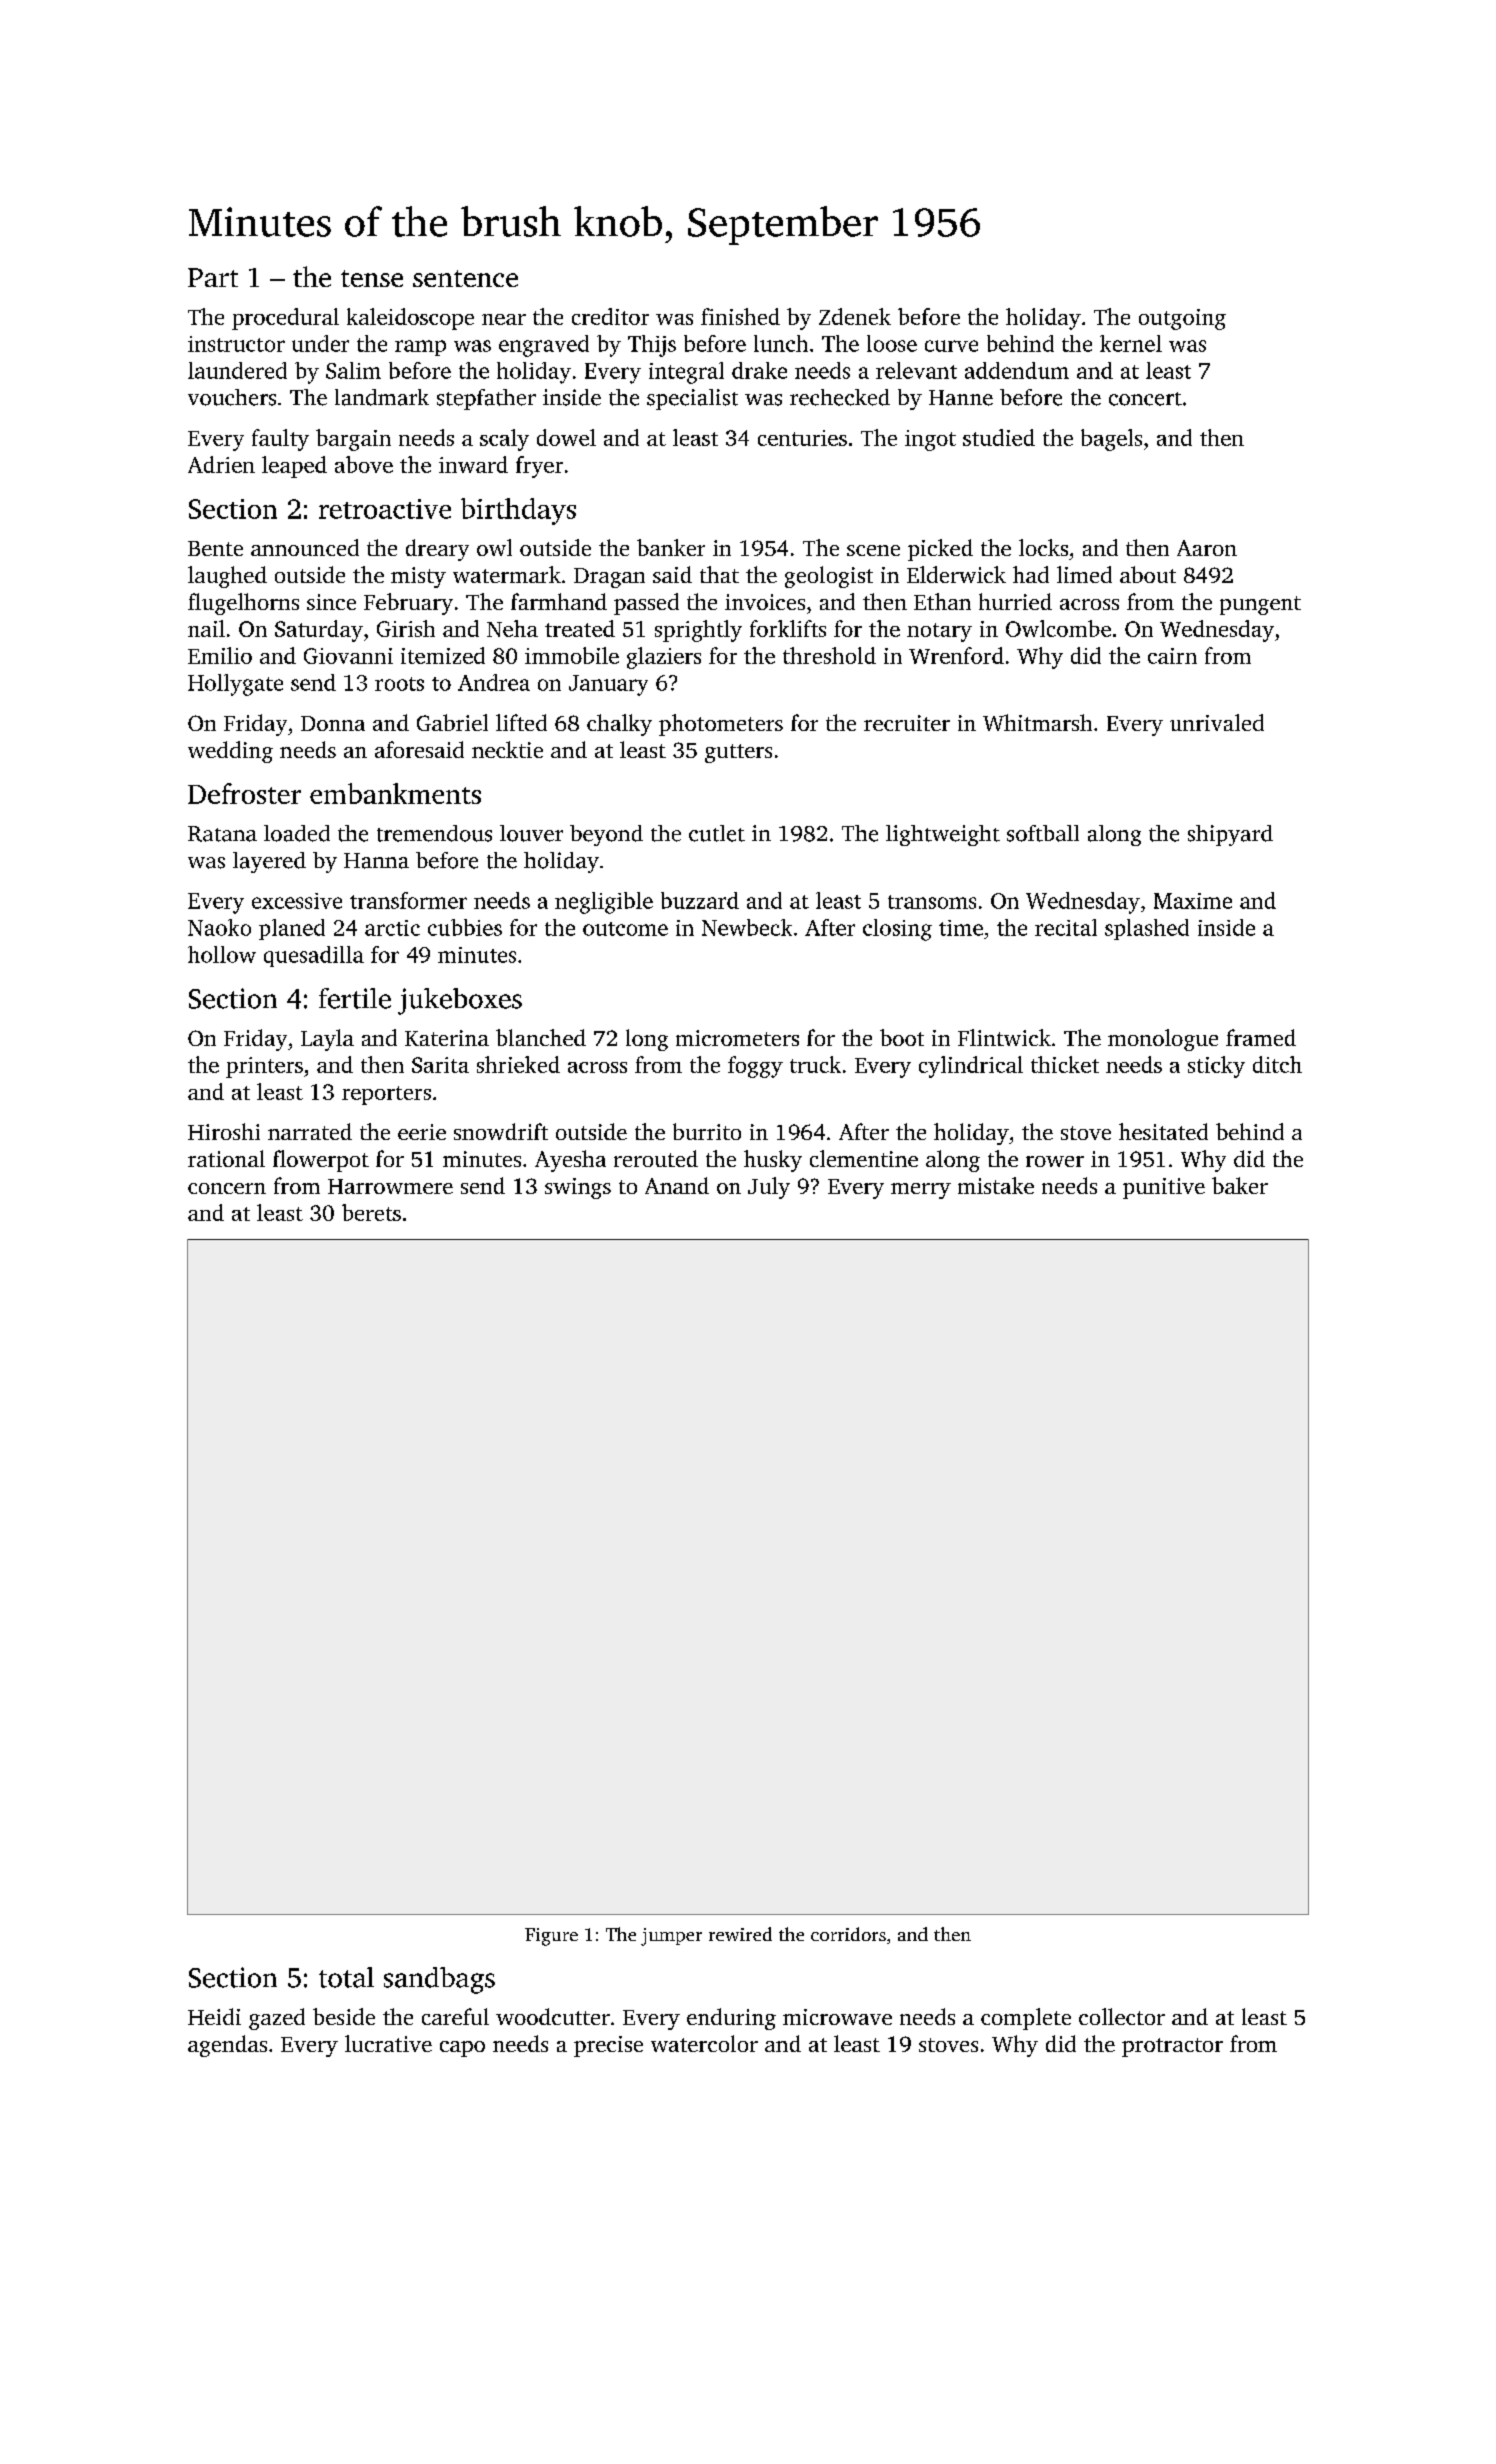 Image resolution: width=1496 pixels, height=2464 pixels. What do you see at coordinates (999, 437) in the screenshot?
I see `studied` at bounding box center [999, 437].
